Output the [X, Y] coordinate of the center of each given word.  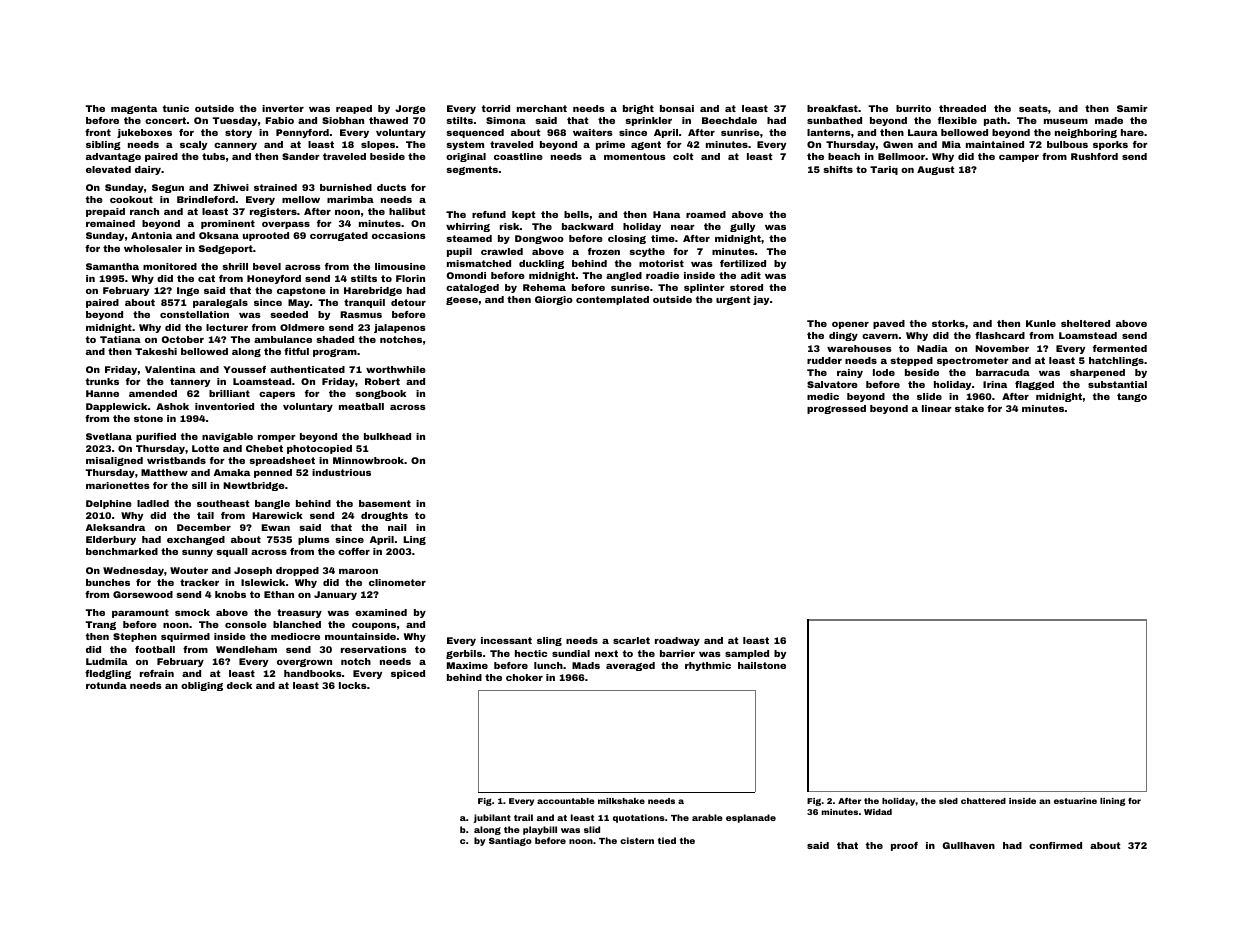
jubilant [492, 818]
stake [969, 408]
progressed [836, 409]
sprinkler [648, 121]
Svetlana [109, 436]
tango [1132, 397]
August [936, 170]
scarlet [631, 640]
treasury [299, 613]
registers [273, 212]
